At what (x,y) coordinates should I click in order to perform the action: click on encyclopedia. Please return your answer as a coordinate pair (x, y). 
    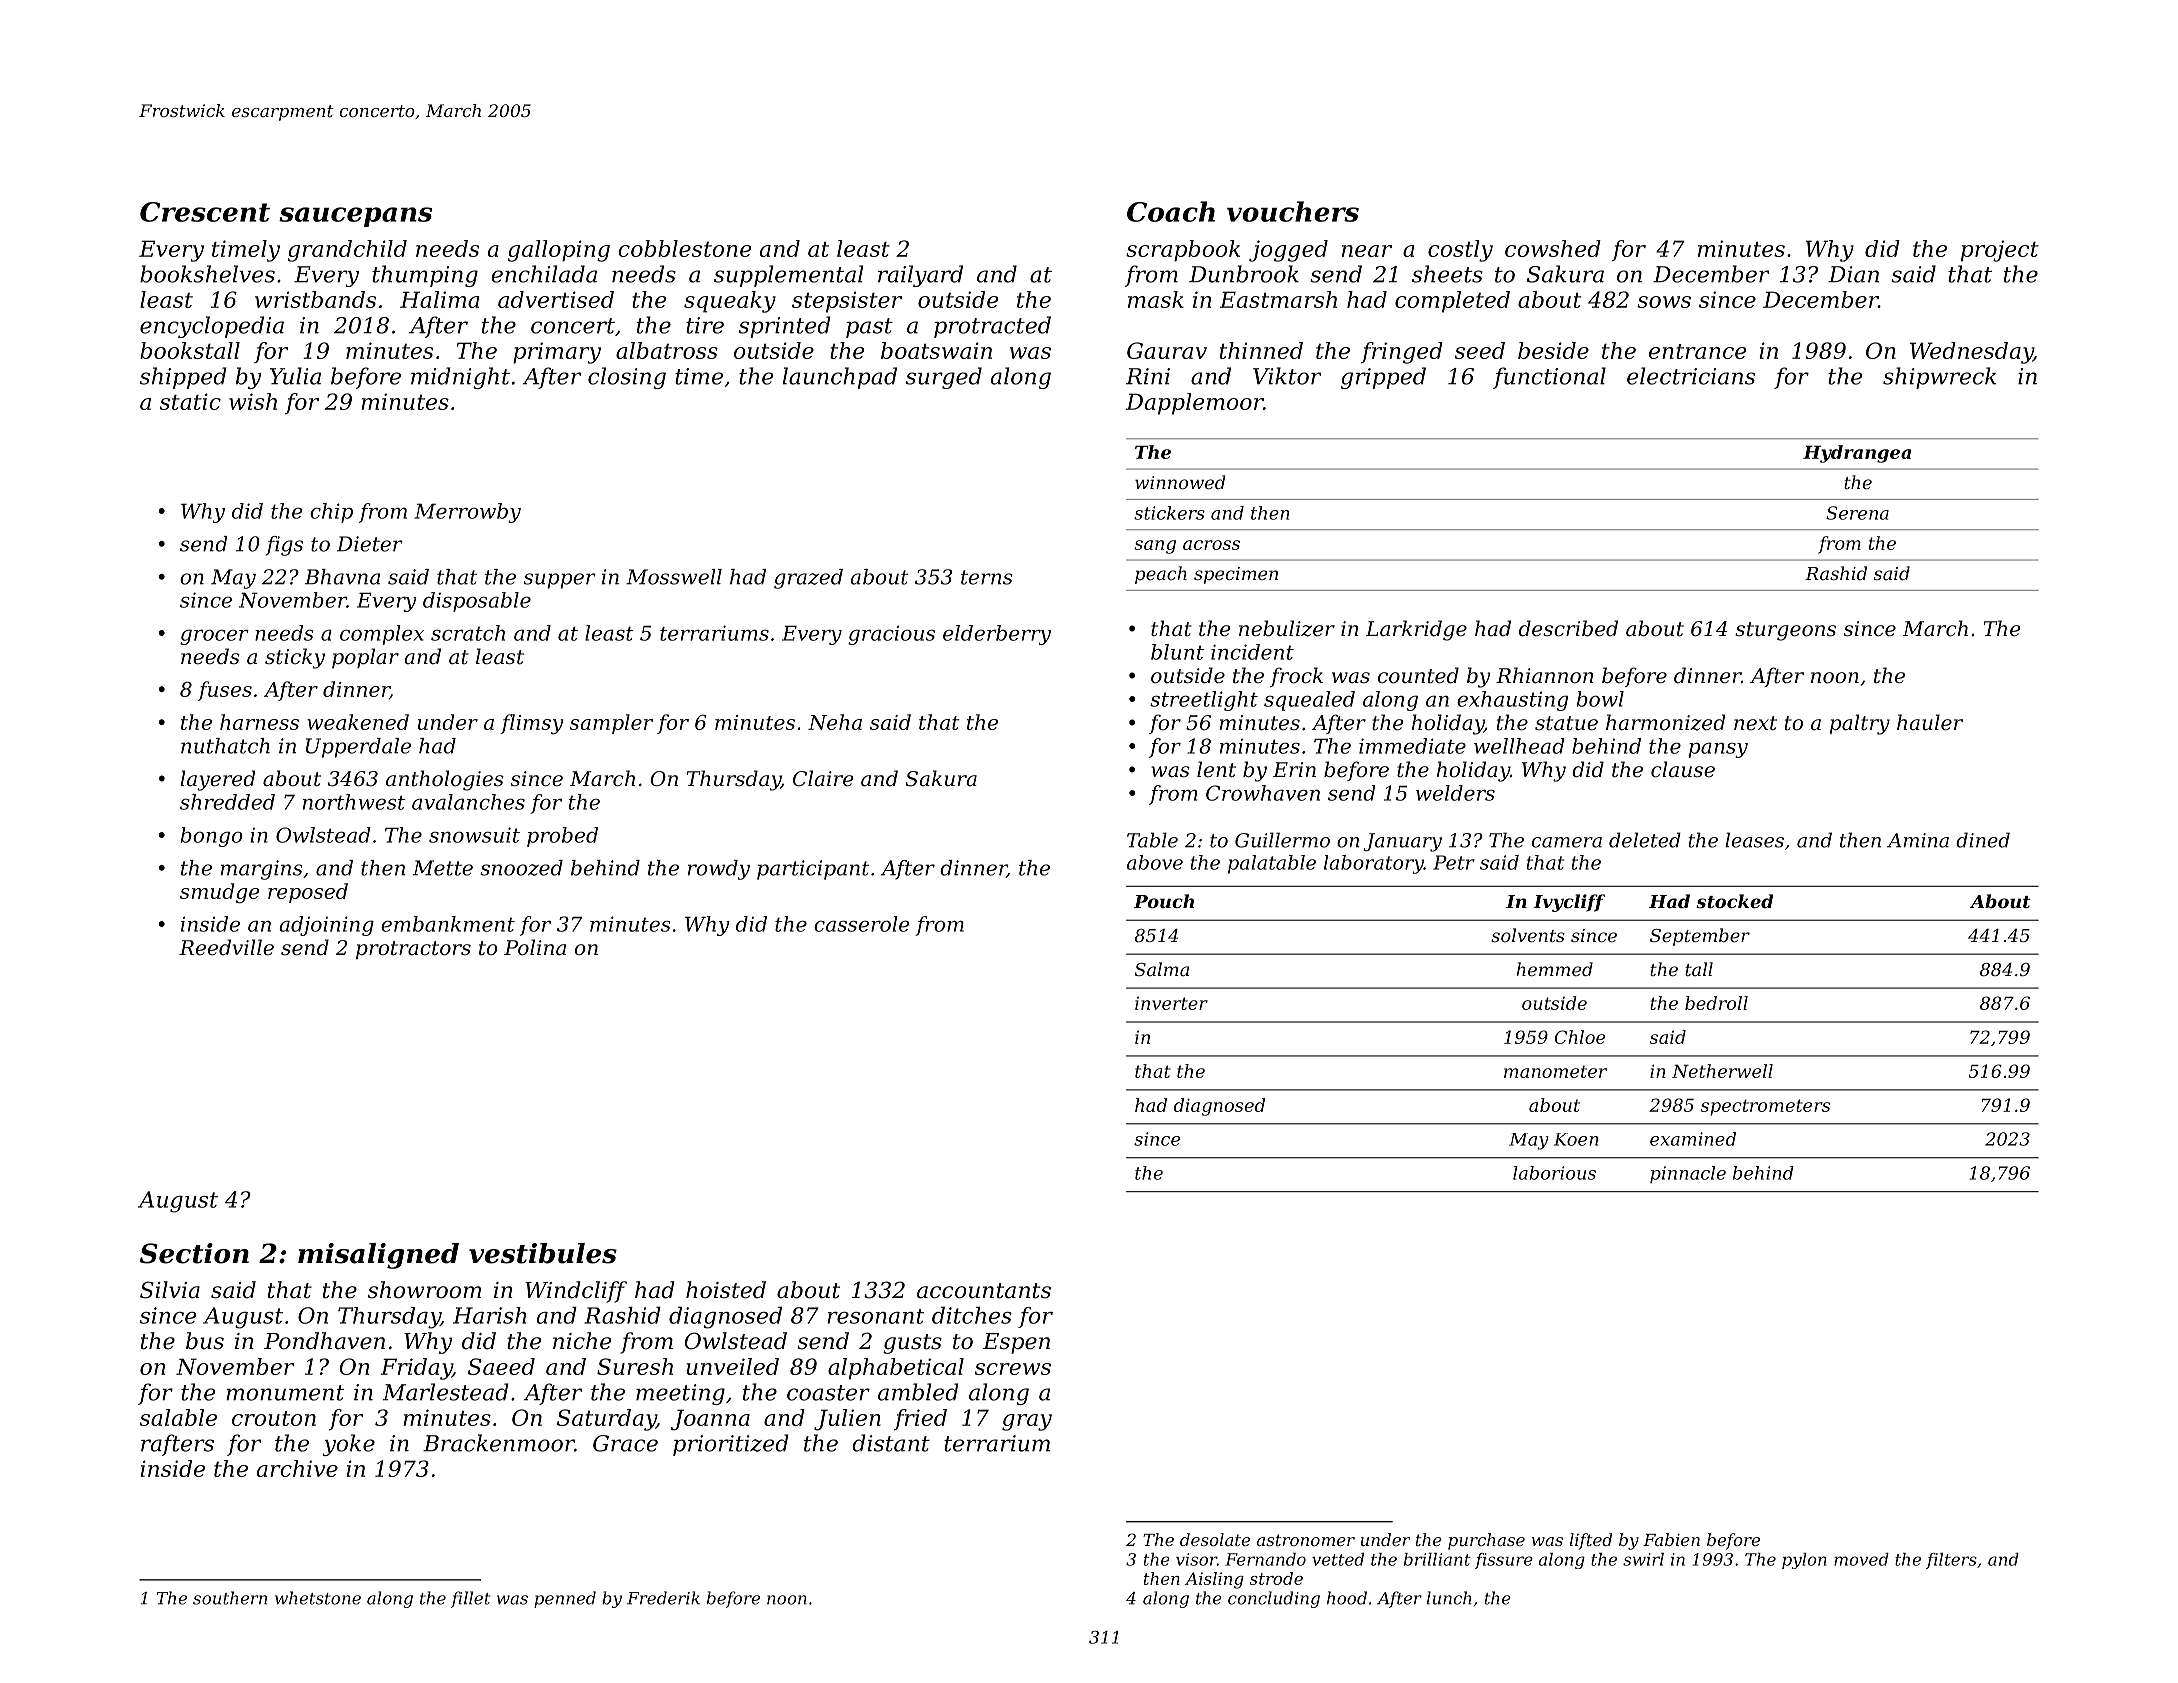
    Looking at the image, I should click on (212, 327).
